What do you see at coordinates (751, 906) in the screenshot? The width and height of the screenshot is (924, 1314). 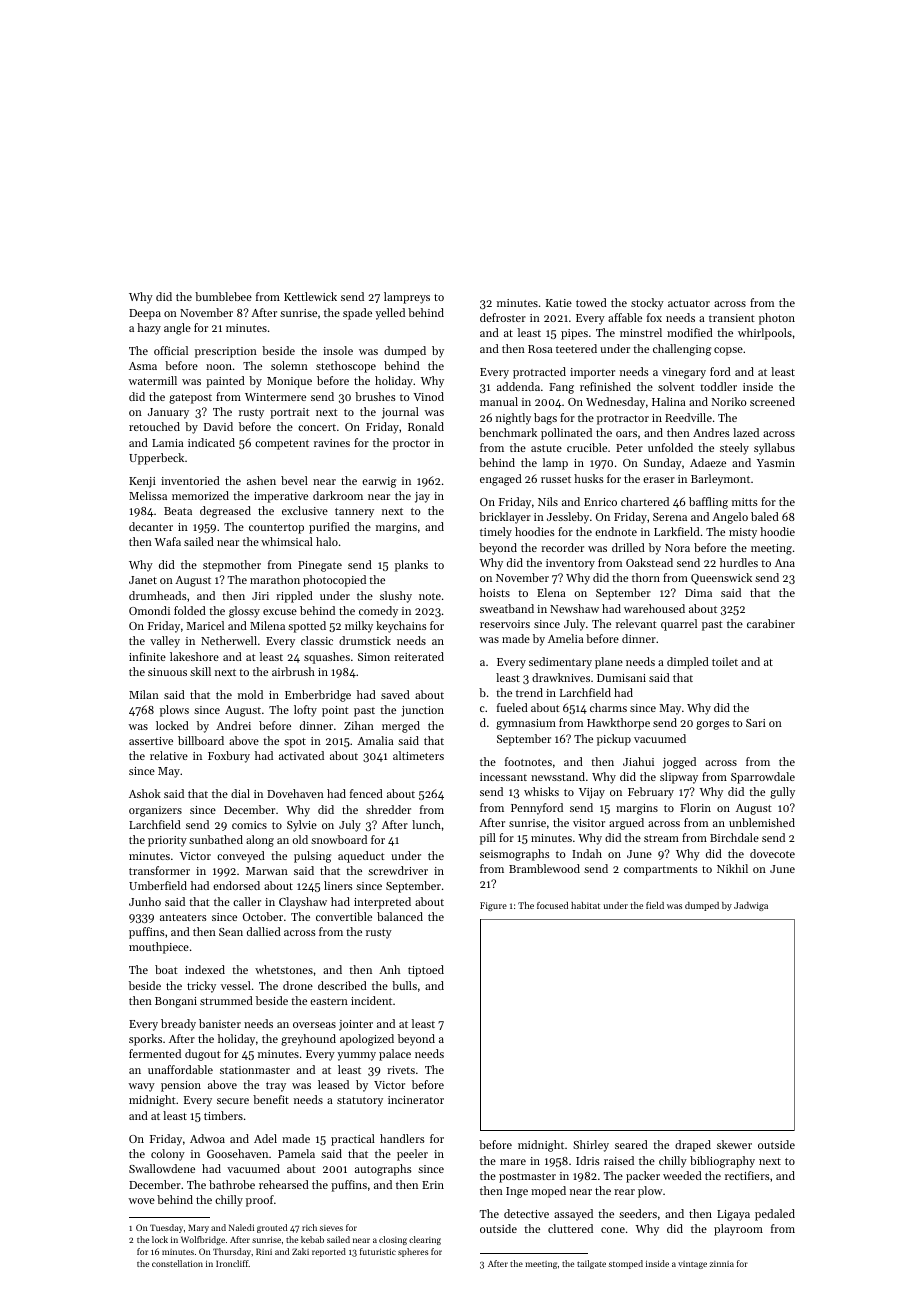 I see `Jadwiga` at bounding box center [751, 906].
